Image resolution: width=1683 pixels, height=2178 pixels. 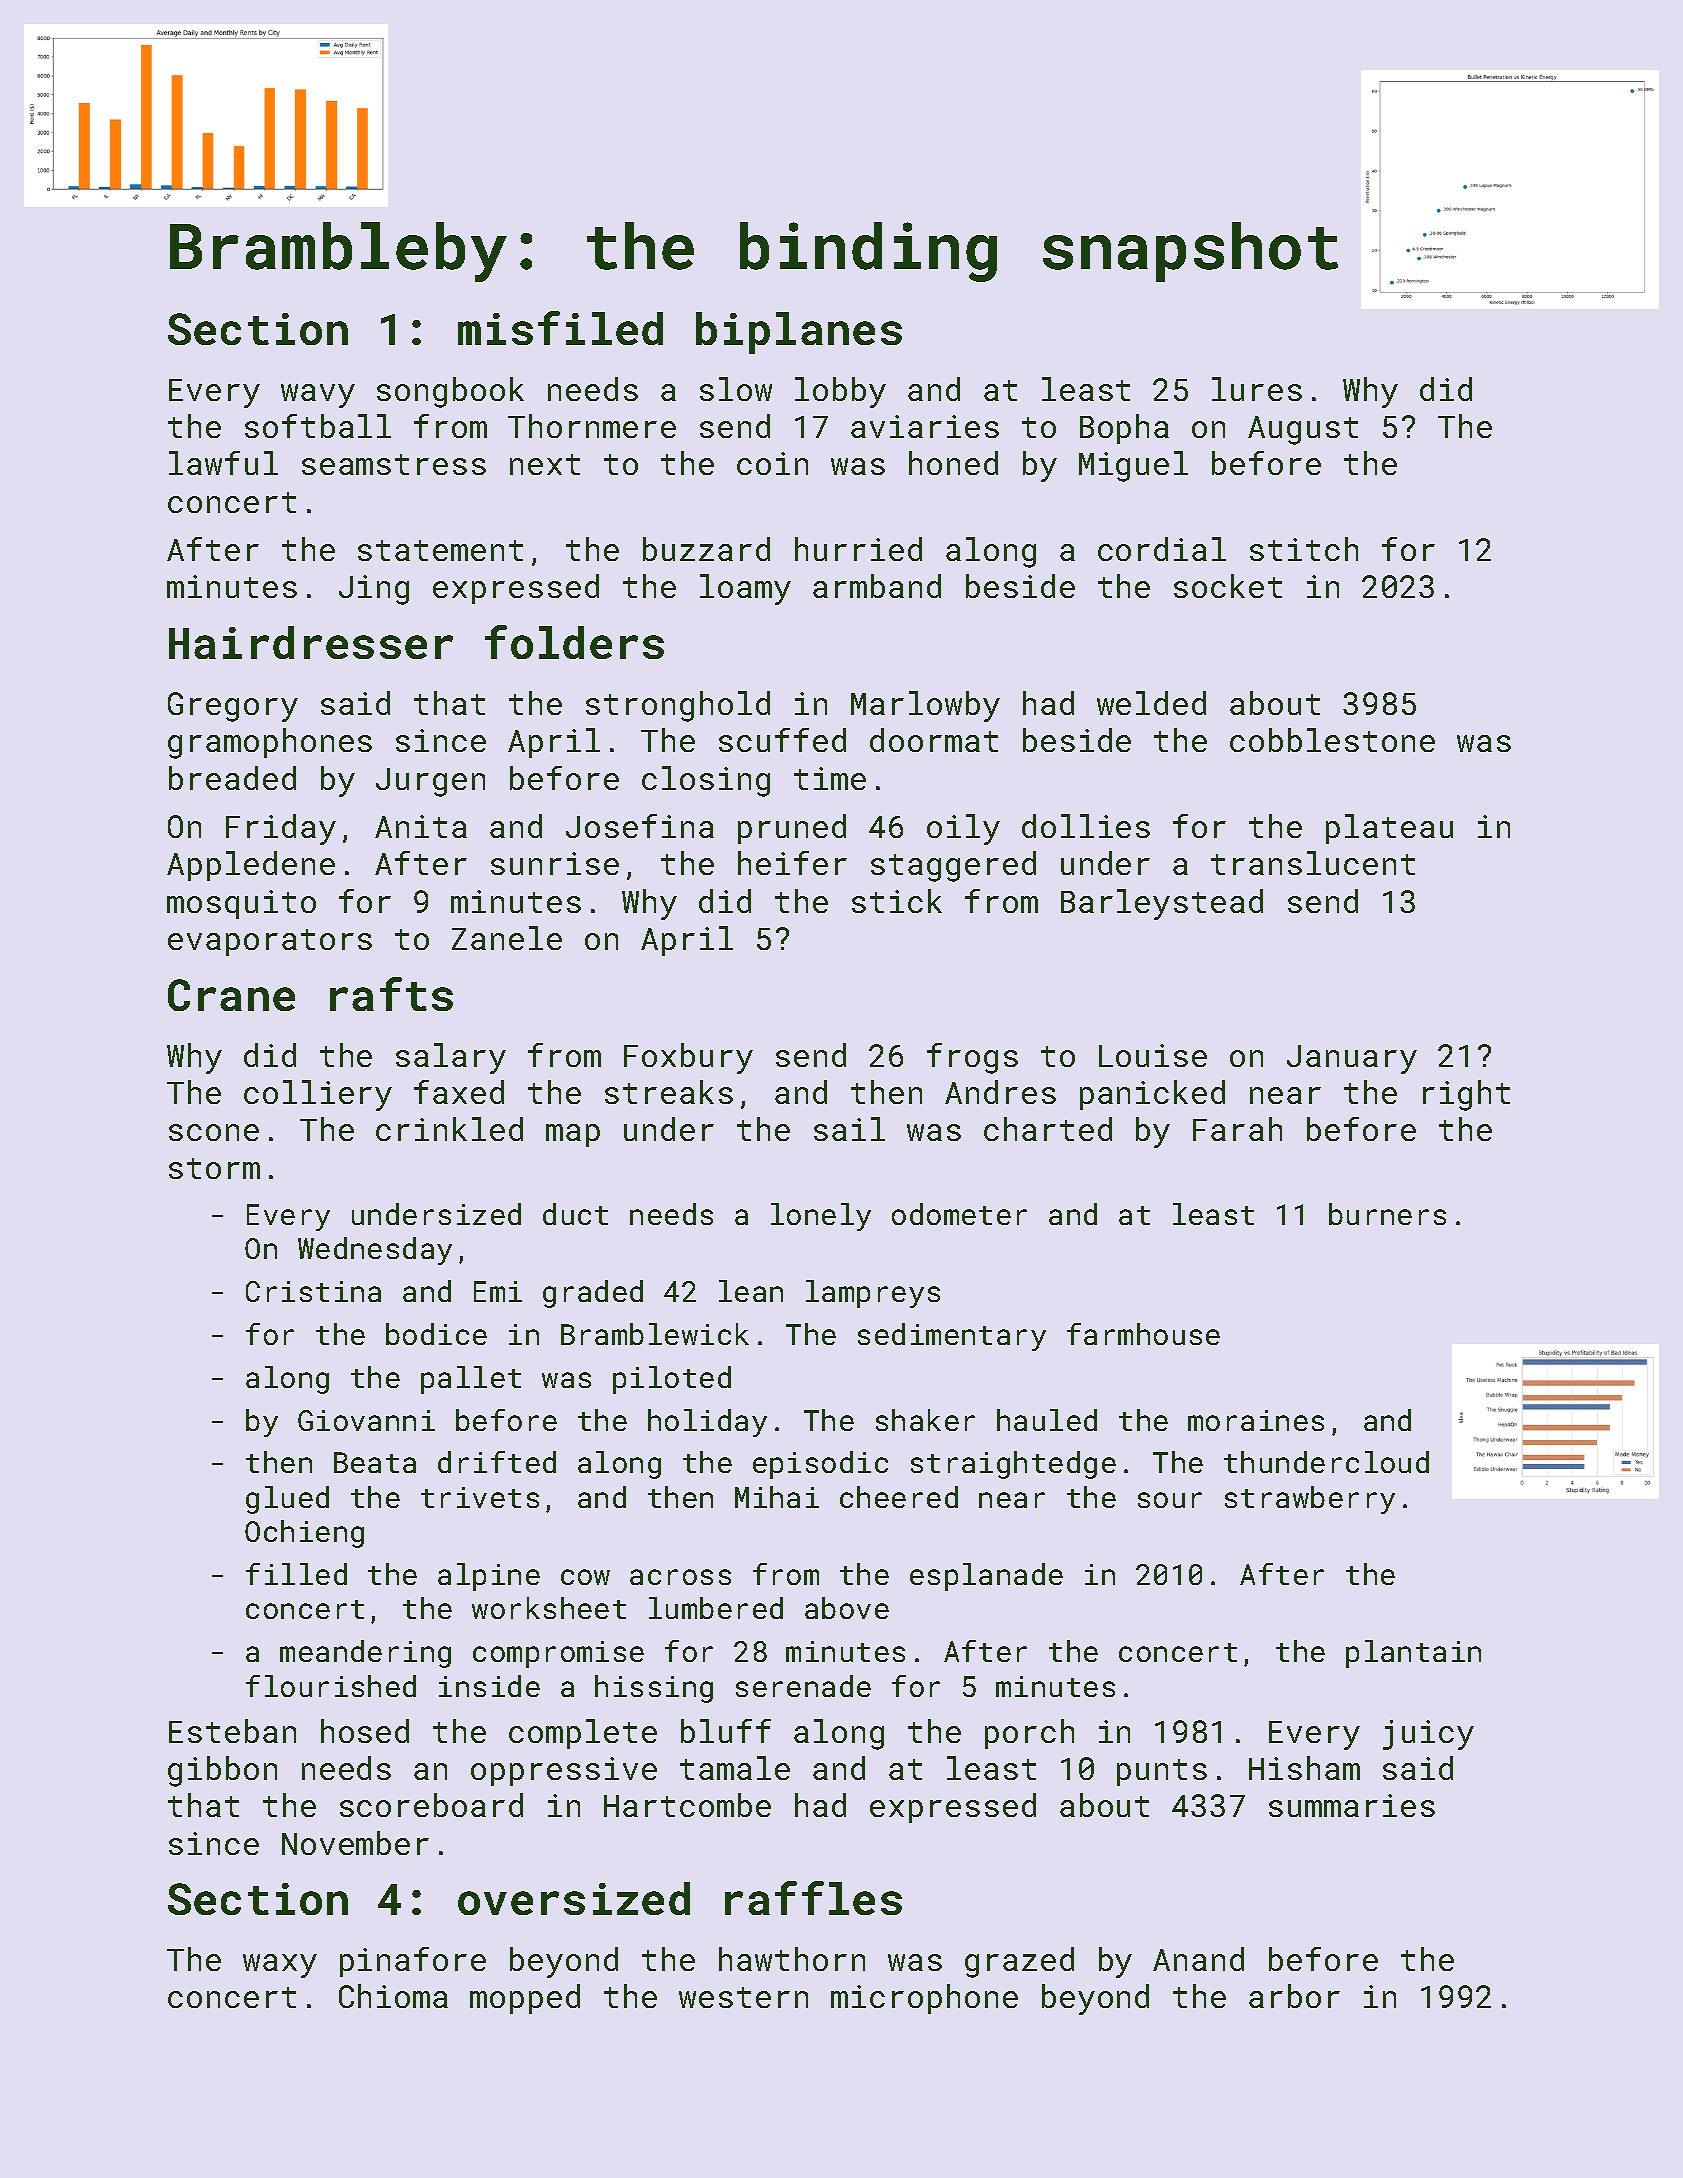 What do you see at coordinates (1310, 1500) in the screenshot?
I see `strawberry` at bounding box center [1310, 1500].
